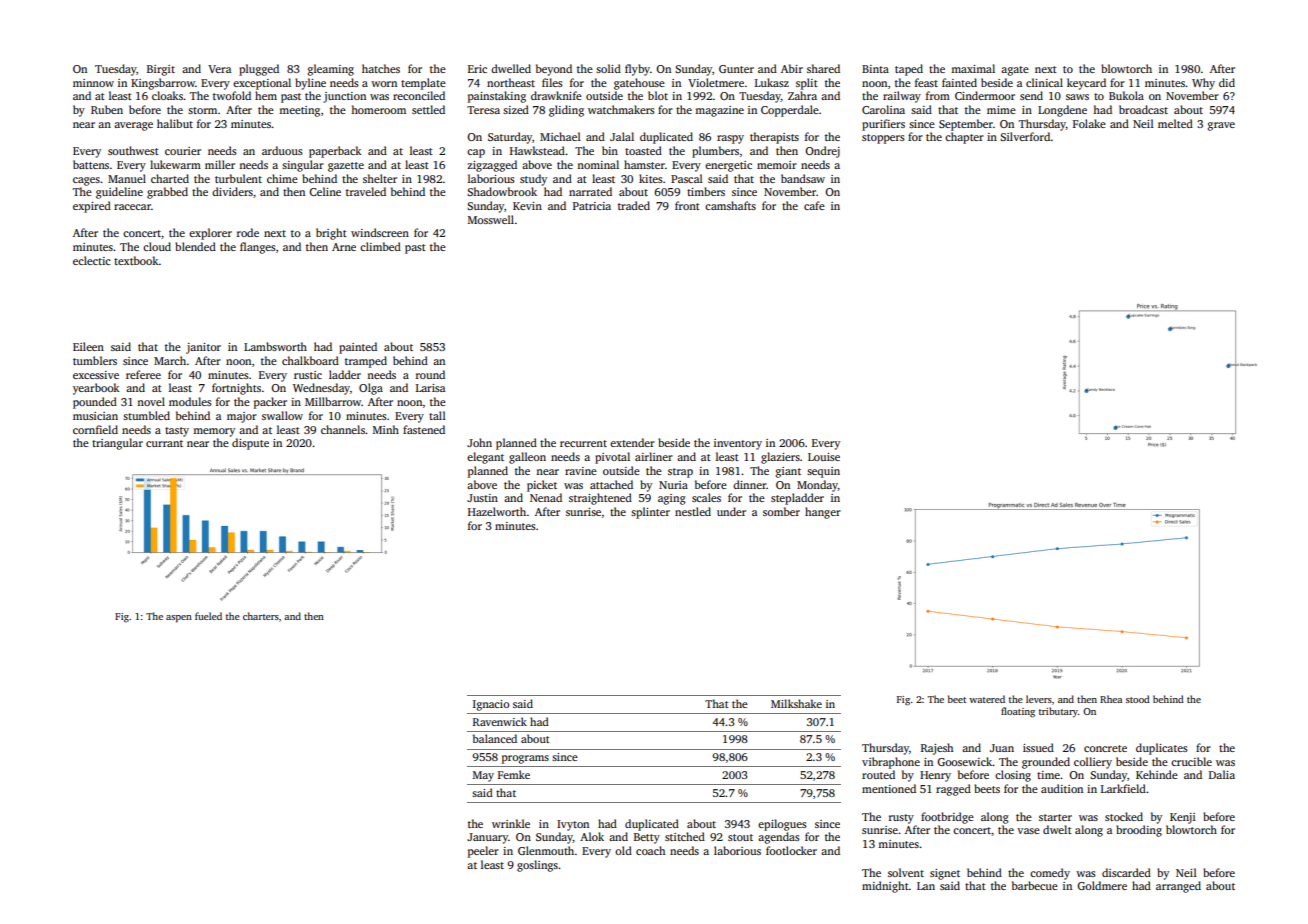 The image size is (1308, 924). What do you see at coordinates (1123, 788) in the page?
I see `Larkfield` at bounding box center [1123, 788].
